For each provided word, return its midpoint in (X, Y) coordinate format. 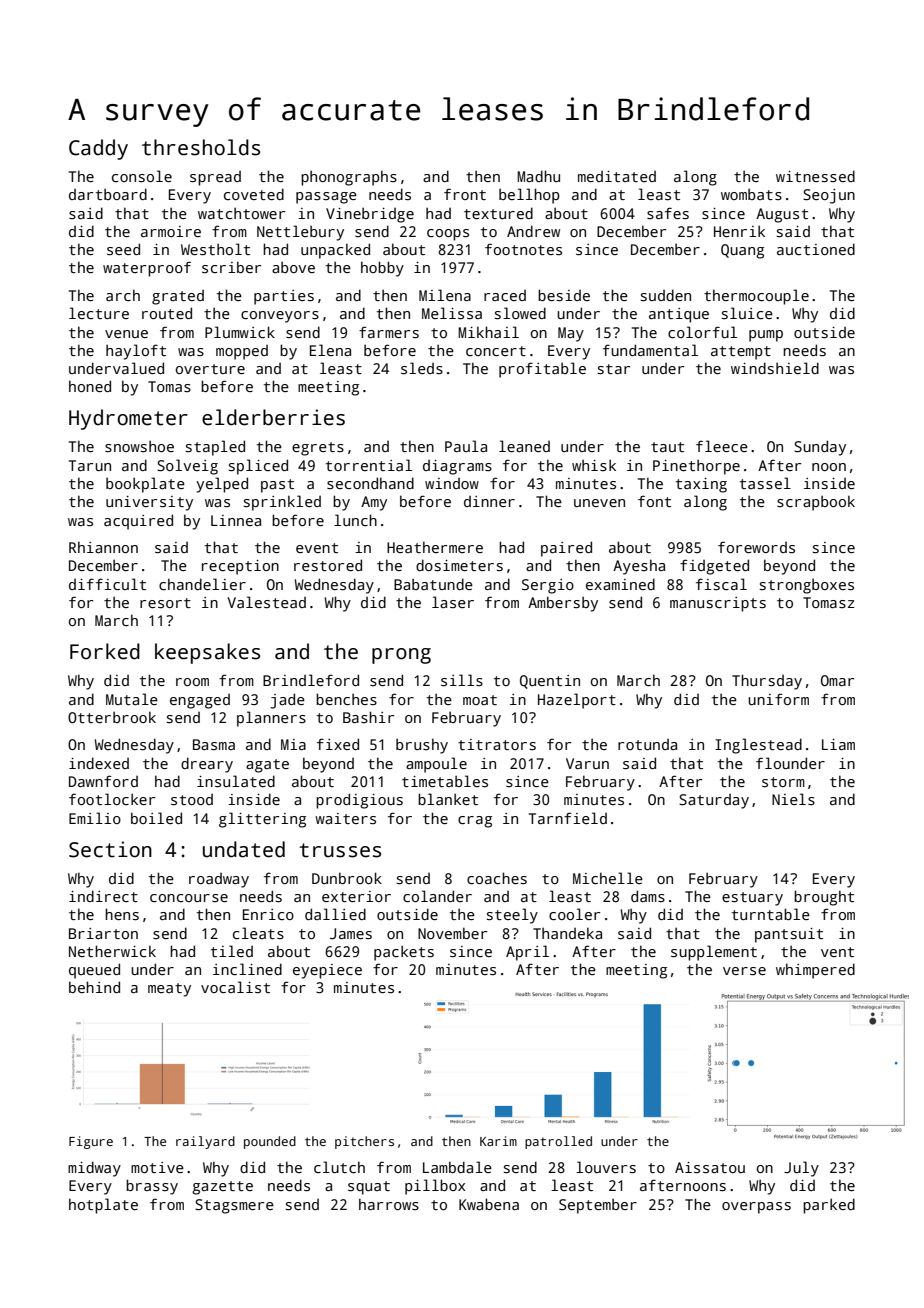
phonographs (349, 178)
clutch (339, 1167)
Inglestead (758, 746)
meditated (617, 176)
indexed (99, 763)
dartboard (108, 194)
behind (94, 987)
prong (401, 656)
